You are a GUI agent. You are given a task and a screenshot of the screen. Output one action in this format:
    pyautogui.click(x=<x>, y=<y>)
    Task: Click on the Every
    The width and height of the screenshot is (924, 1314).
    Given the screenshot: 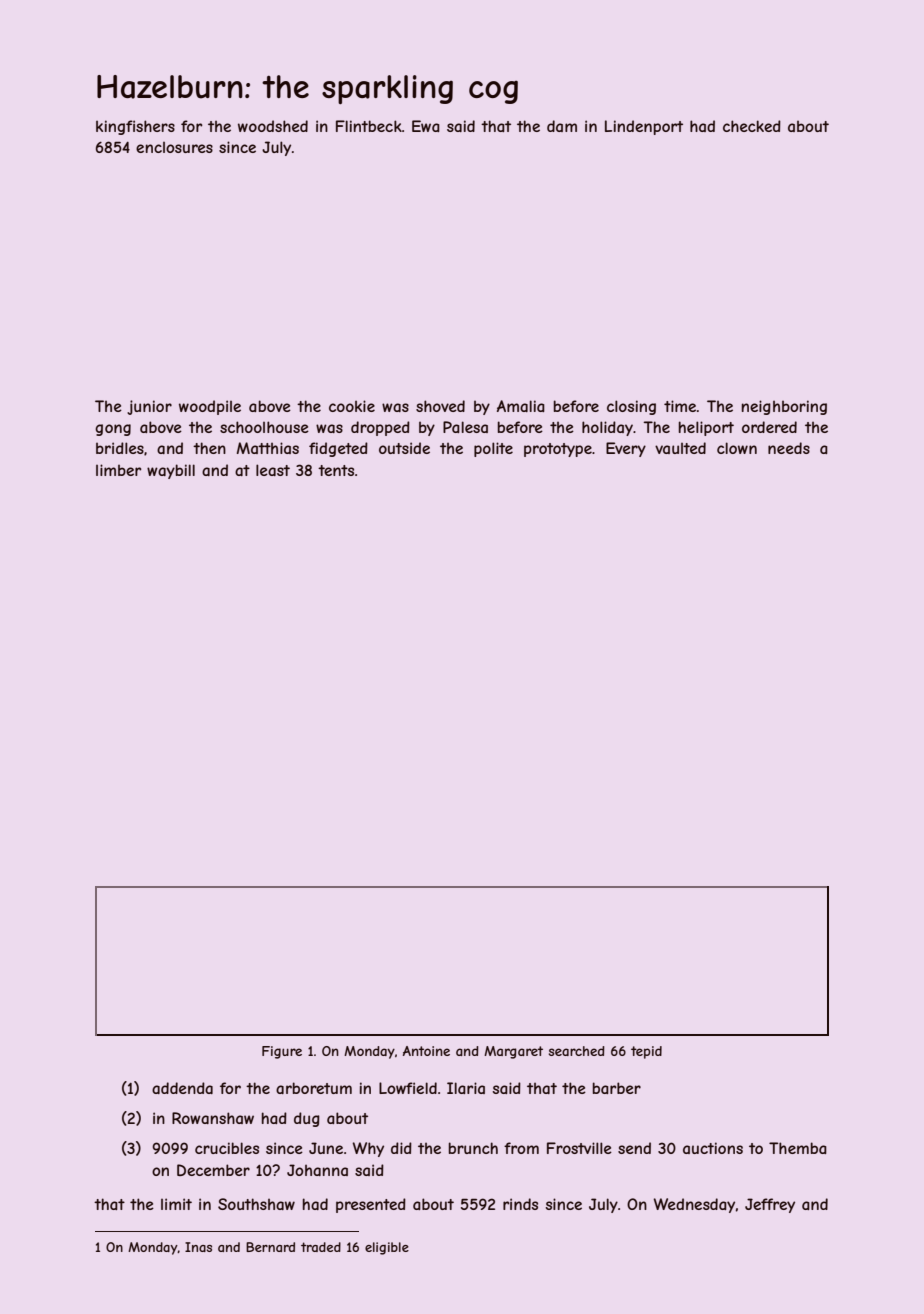 What is the action you would take?
    pyautogui.click(x=626, y=449)
